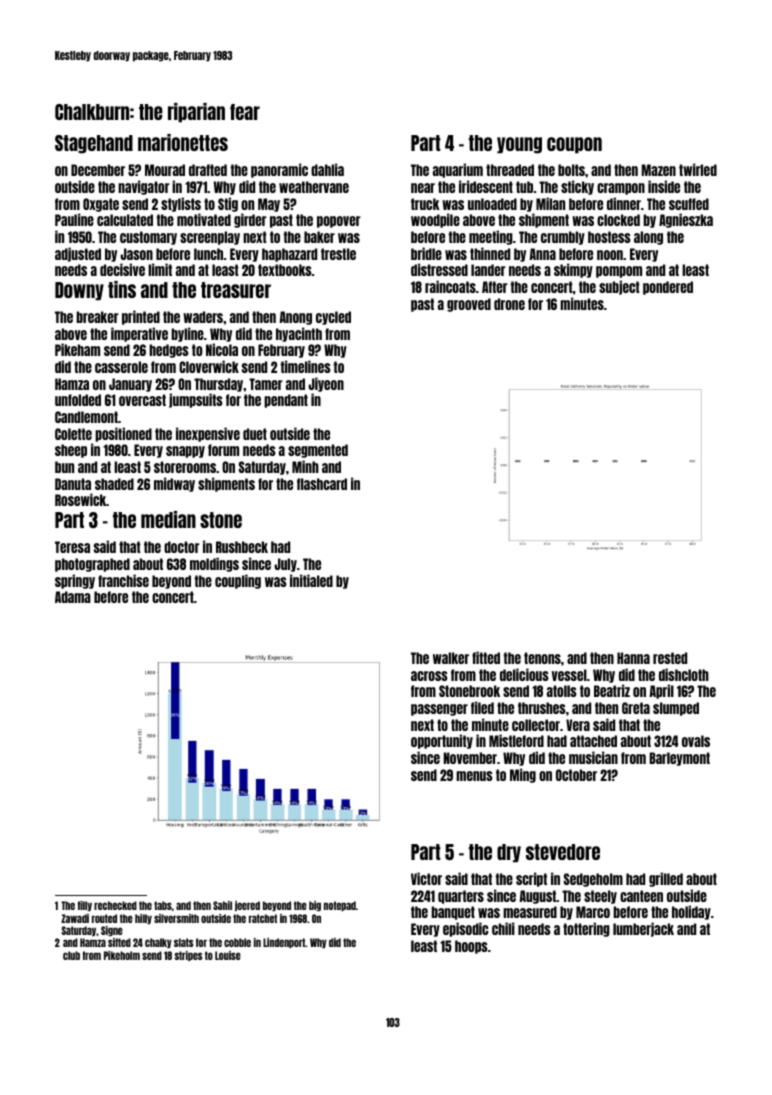 This screenshot has height=1095, width=772. I want to click on pondered, so click(668, 288).
